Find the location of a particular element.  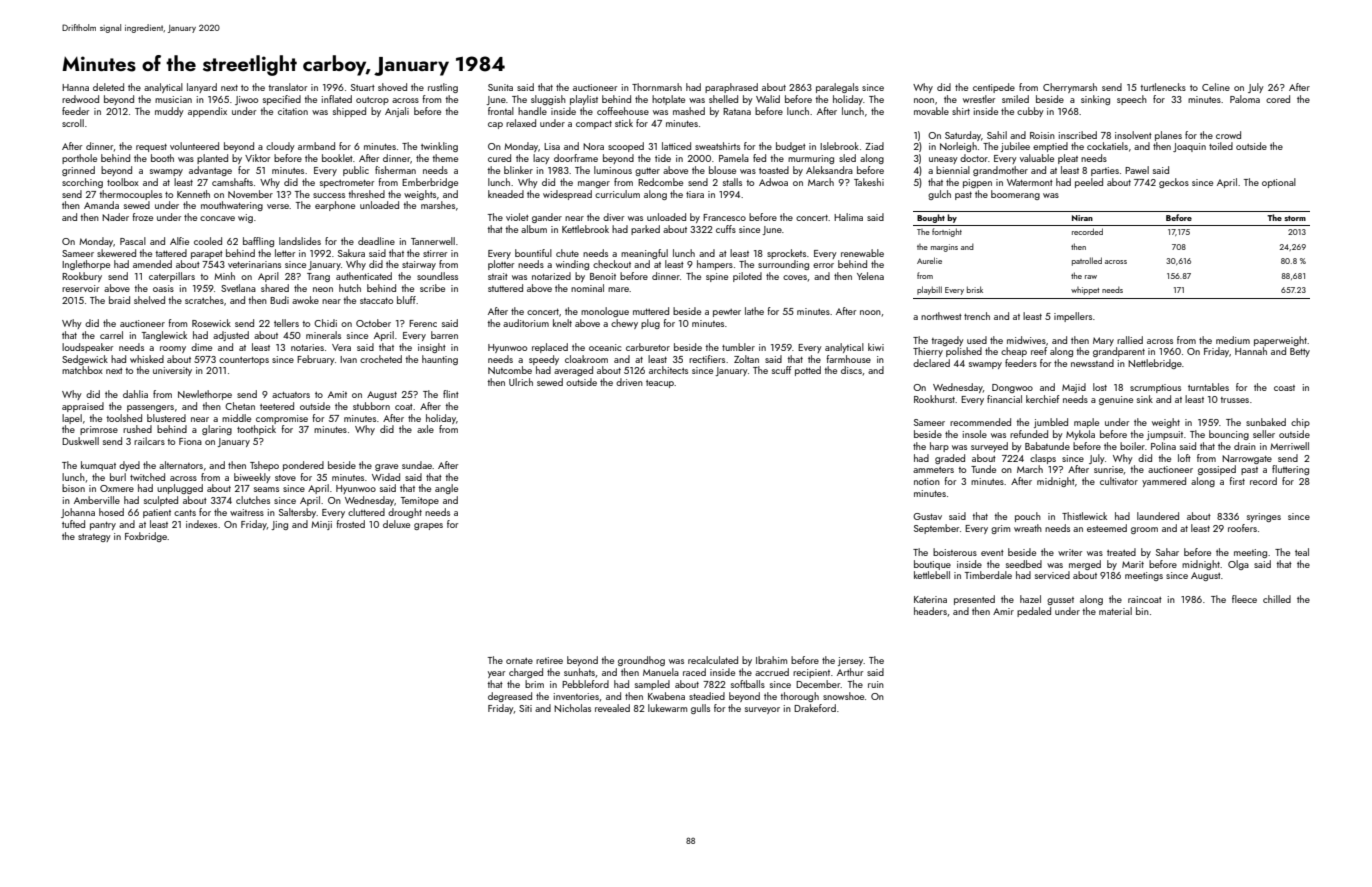

Celine is located at coordinates (1216, 87).
